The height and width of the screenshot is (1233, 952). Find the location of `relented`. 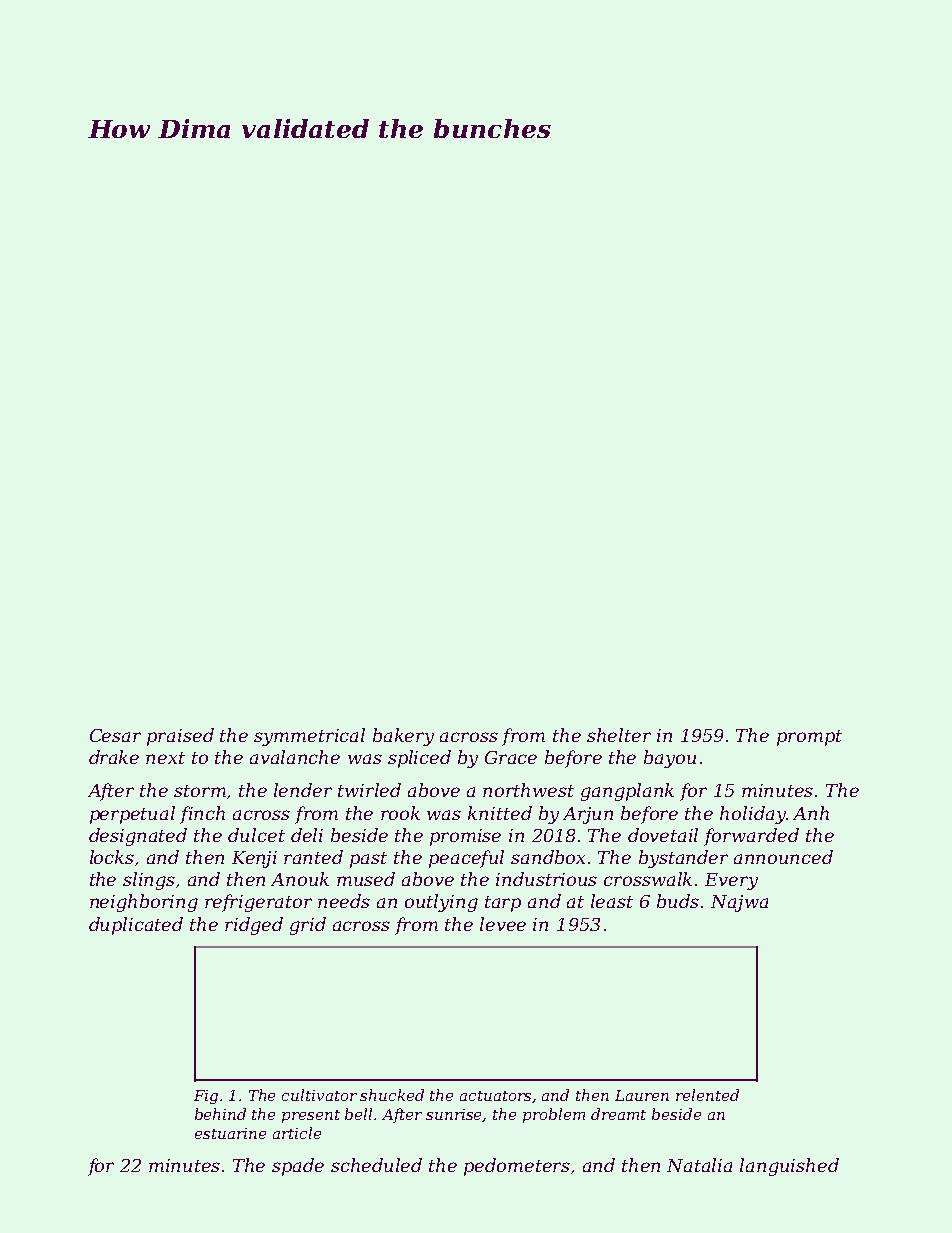

relented is located at coordinates (707, 1095).
